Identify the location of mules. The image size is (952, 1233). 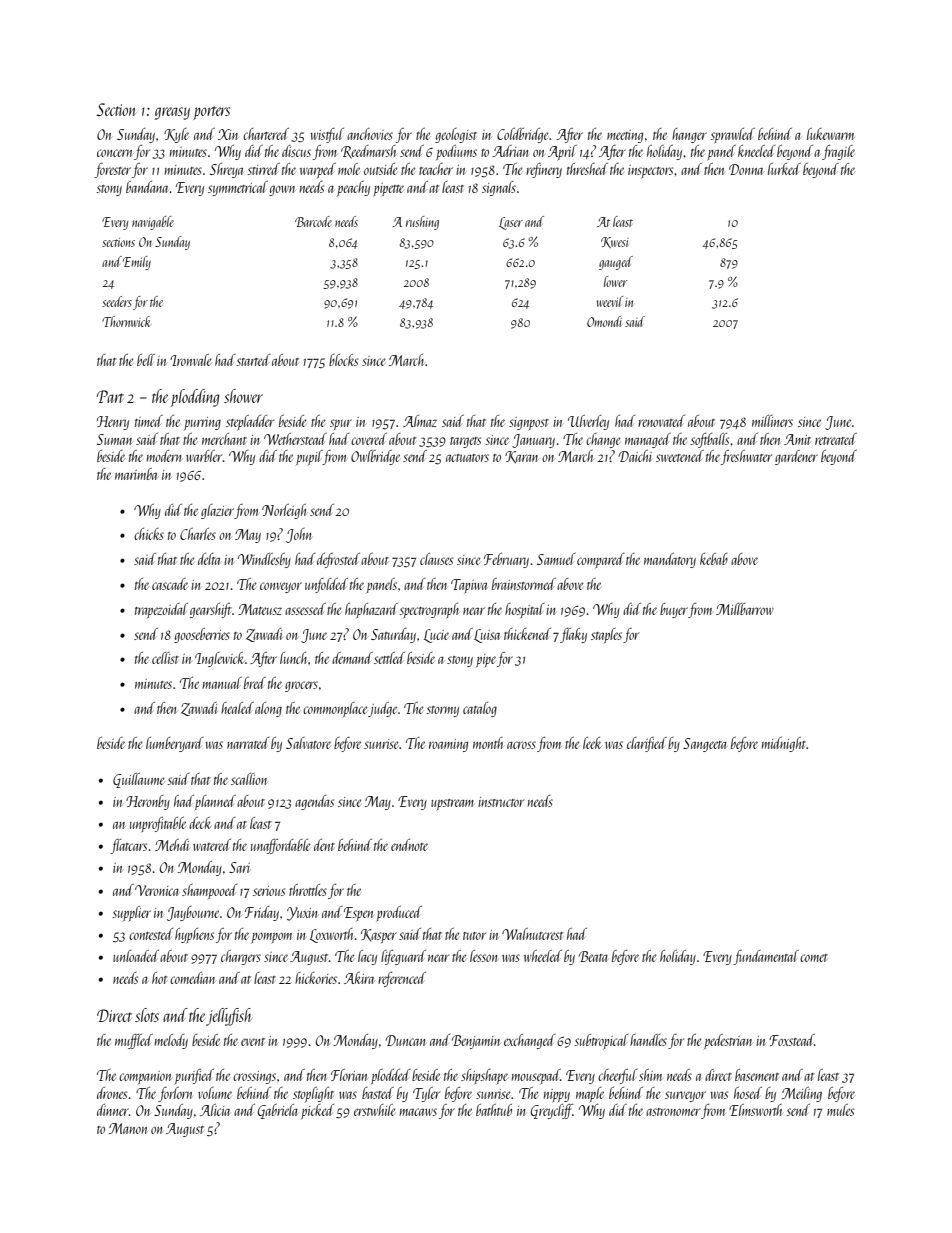
(840, 1110).
